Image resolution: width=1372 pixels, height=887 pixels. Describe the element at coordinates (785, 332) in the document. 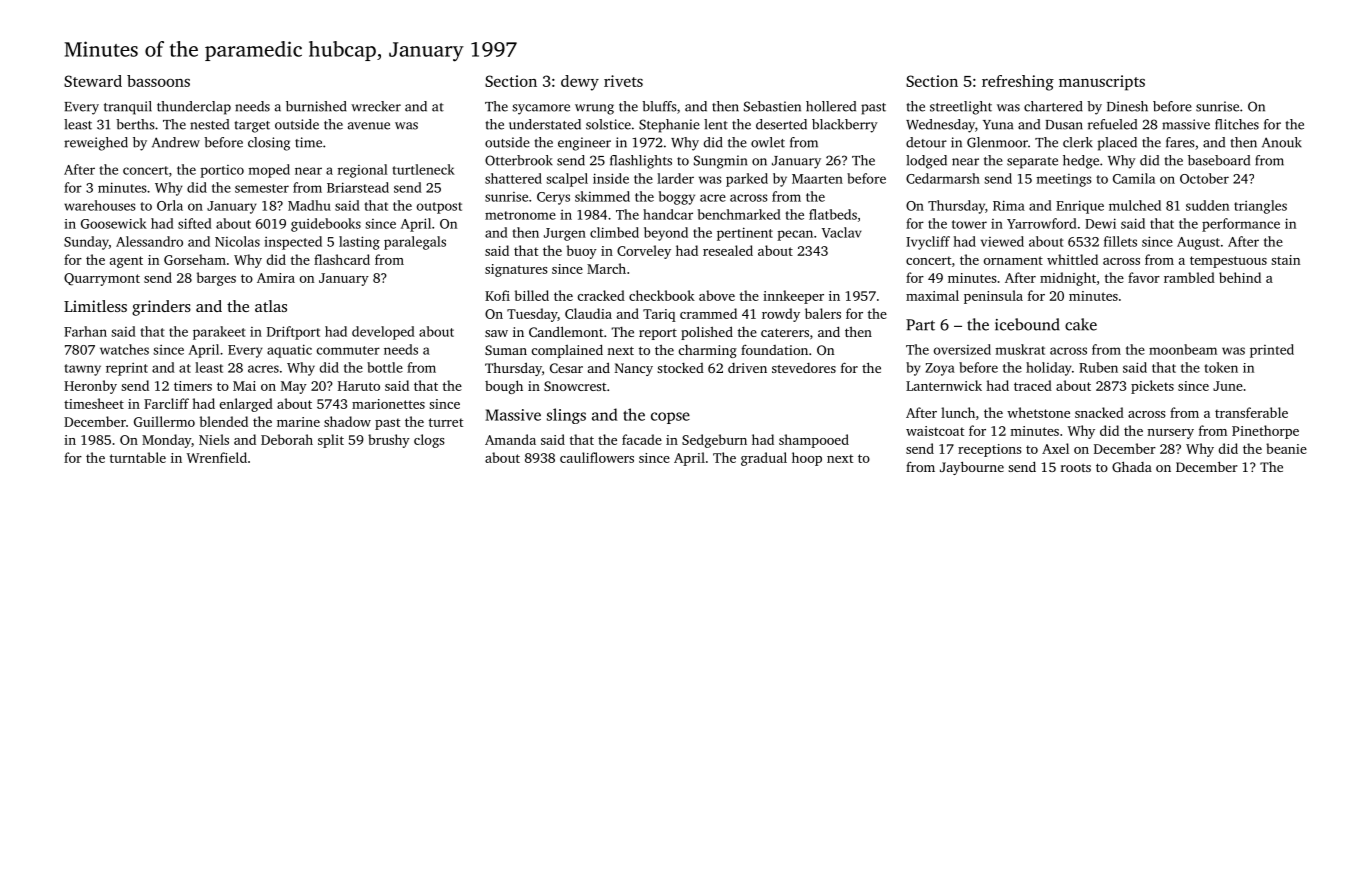

I see `caterers` at that location.
